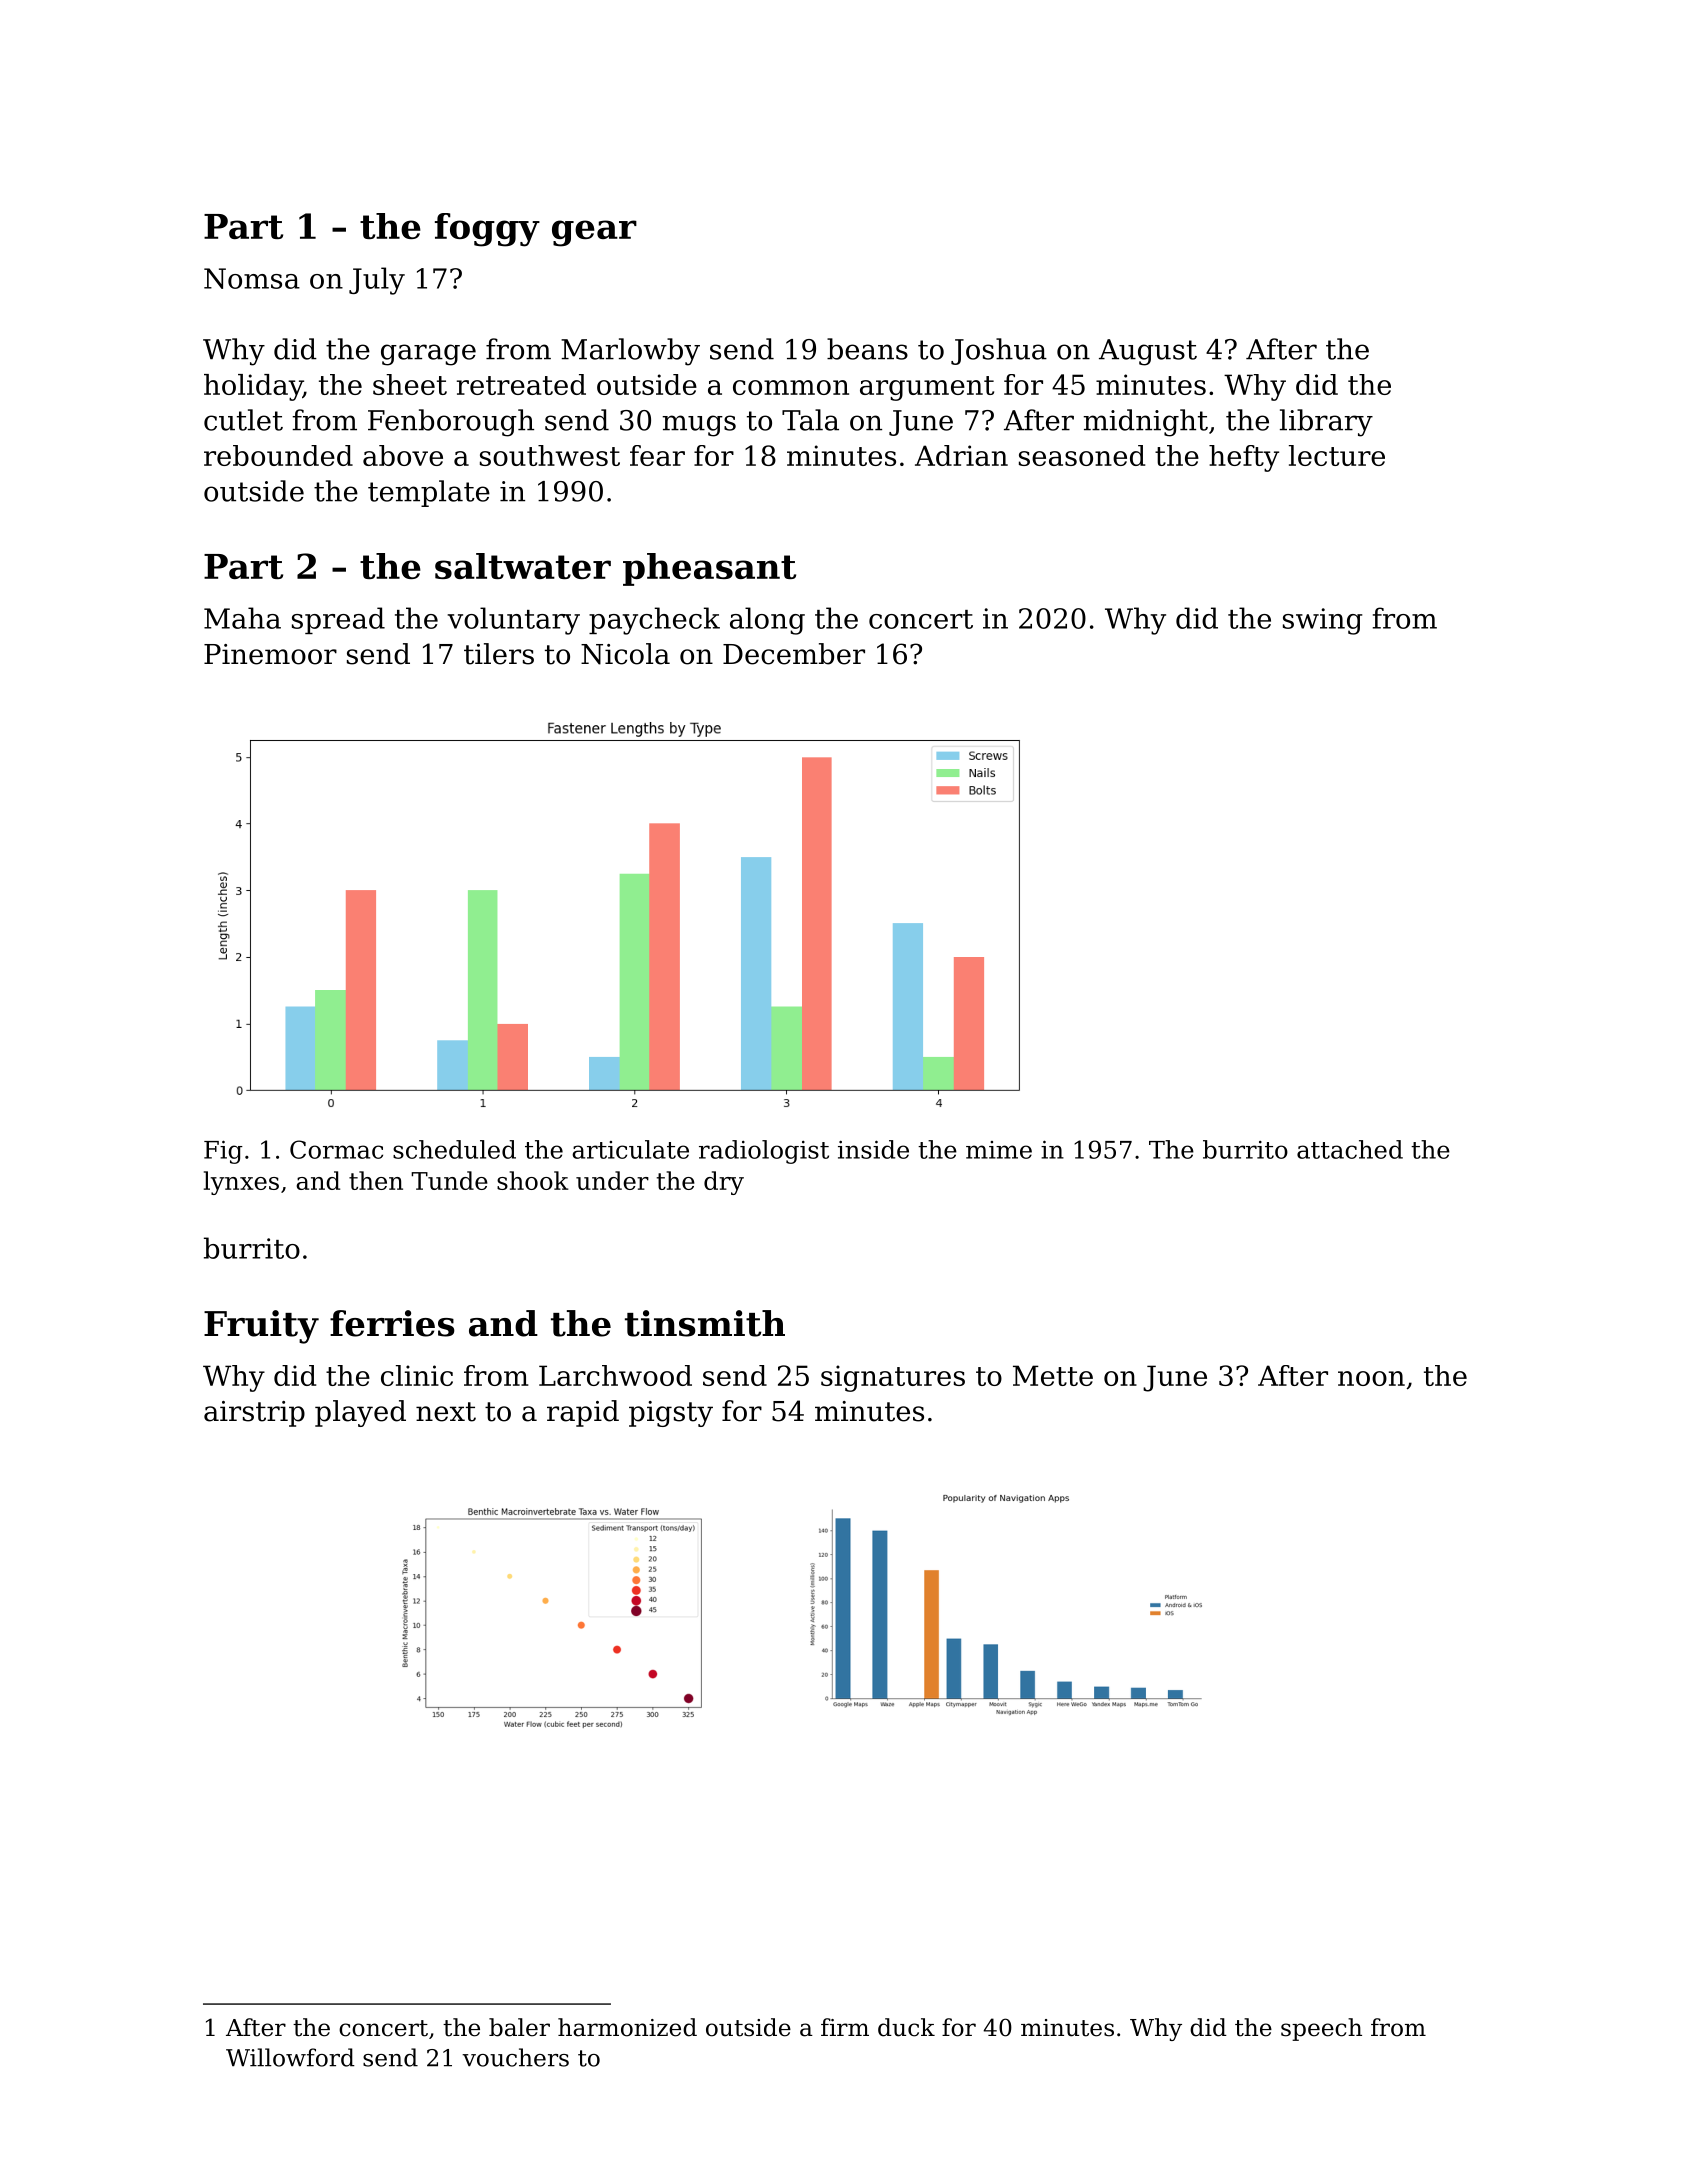  I want to click on Cormac, so click(336, 1149).
